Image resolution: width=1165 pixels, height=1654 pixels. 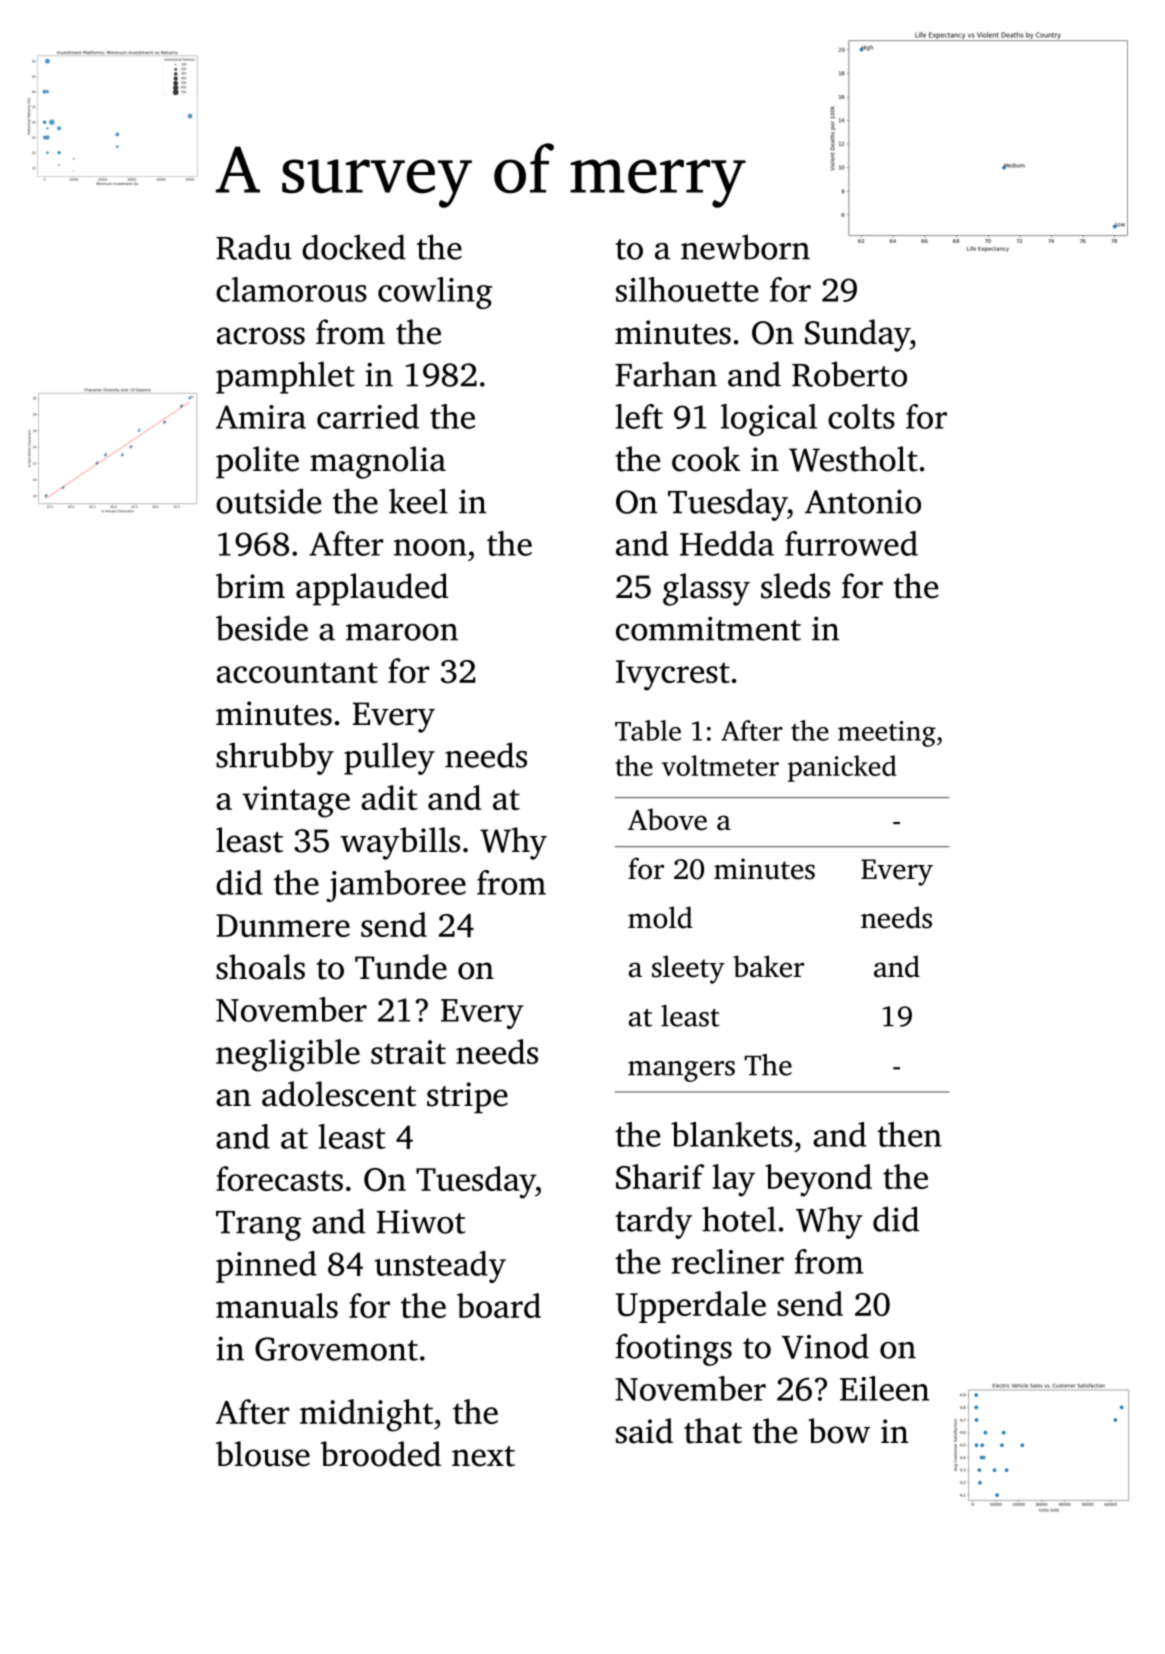 What do you see at coordinates (381, 1454) in the screenshot?
I see `brooded` at bounding box center [381, 1454].
